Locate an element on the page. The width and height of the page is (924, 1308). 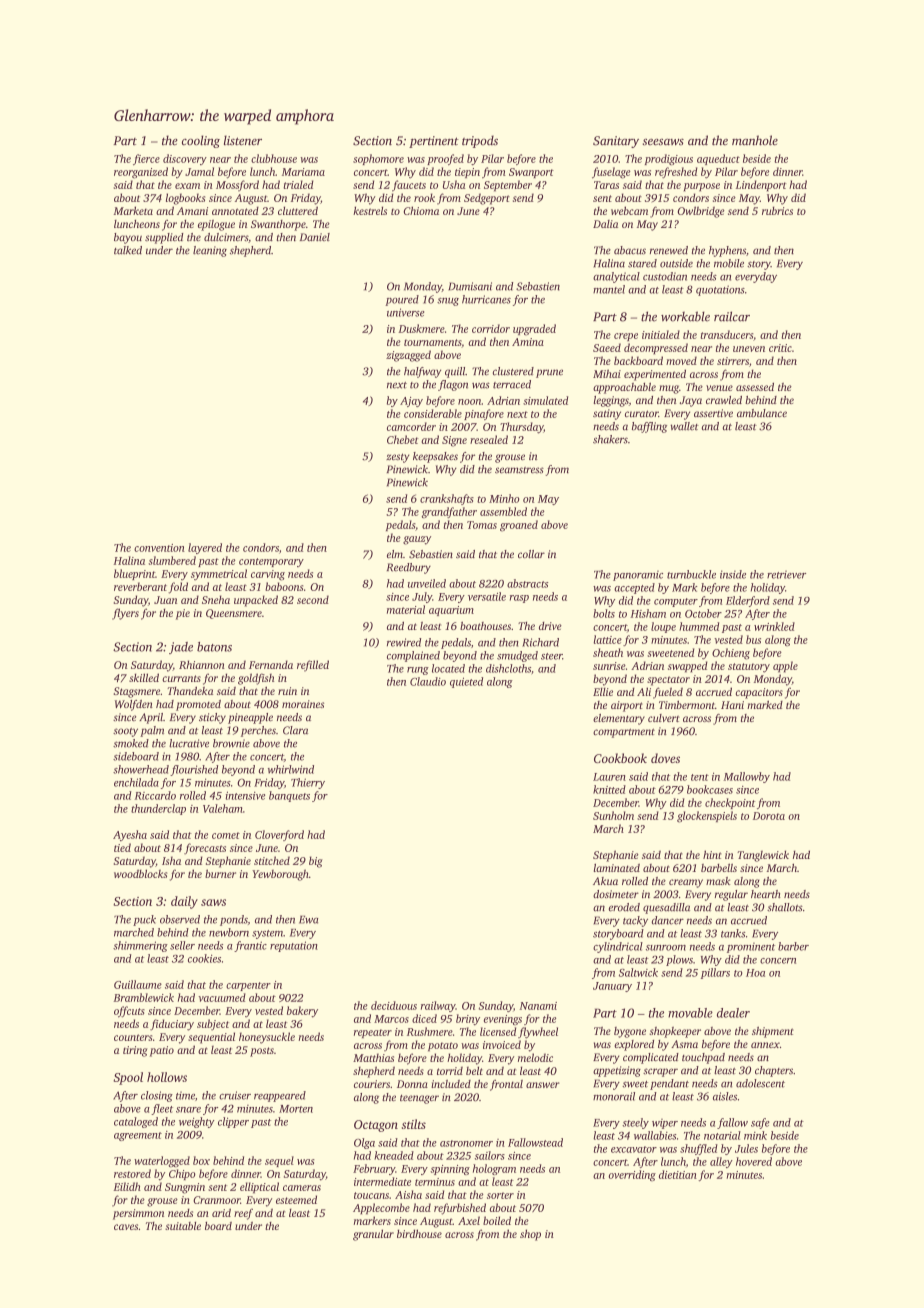
listener is located at coordinates (243, 140).
